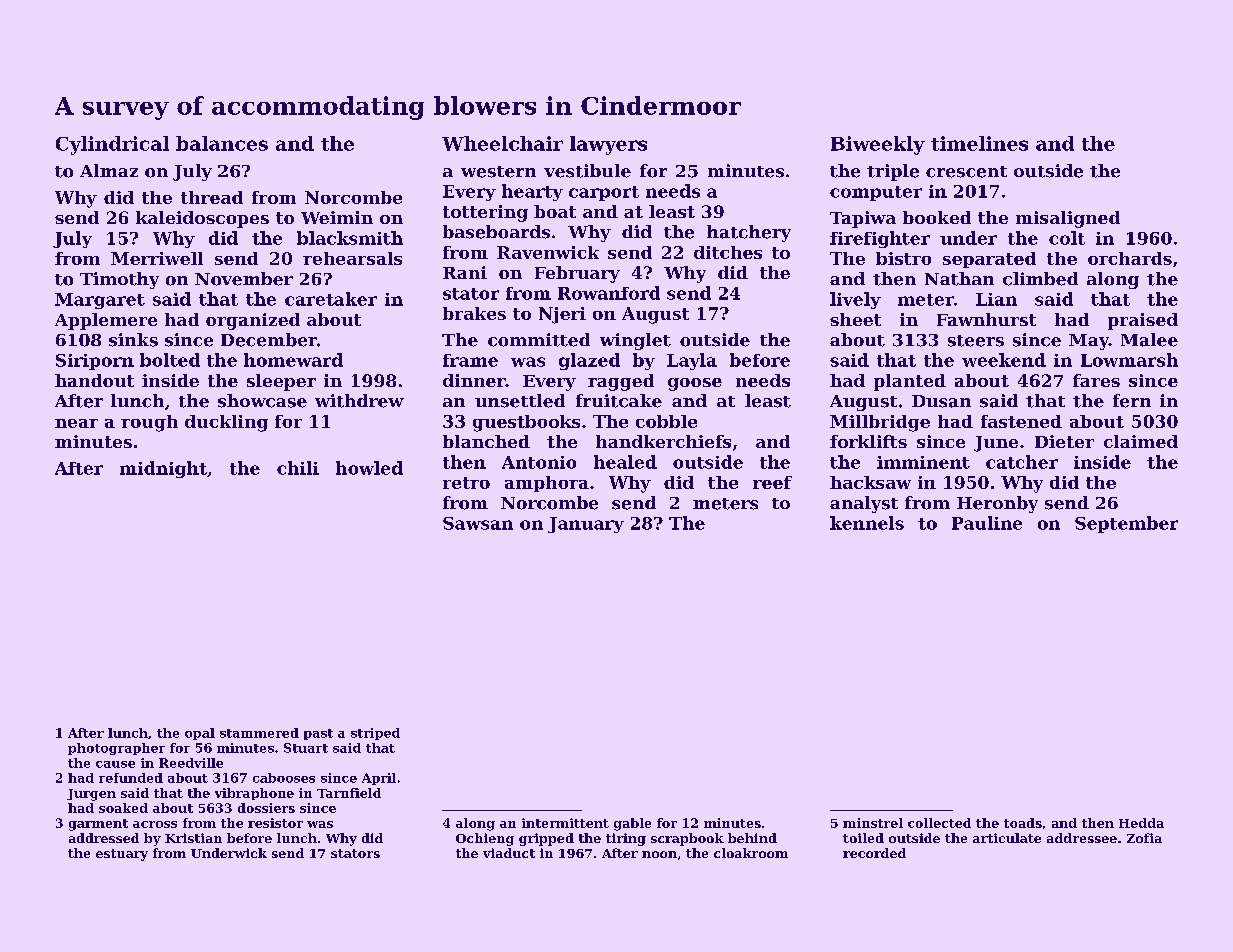 This screenshot has width=1233, height=952. What do you see at coordinates (359, 401) in the screenshot?
I see `withdrew` at bounding box center [359, 401].
